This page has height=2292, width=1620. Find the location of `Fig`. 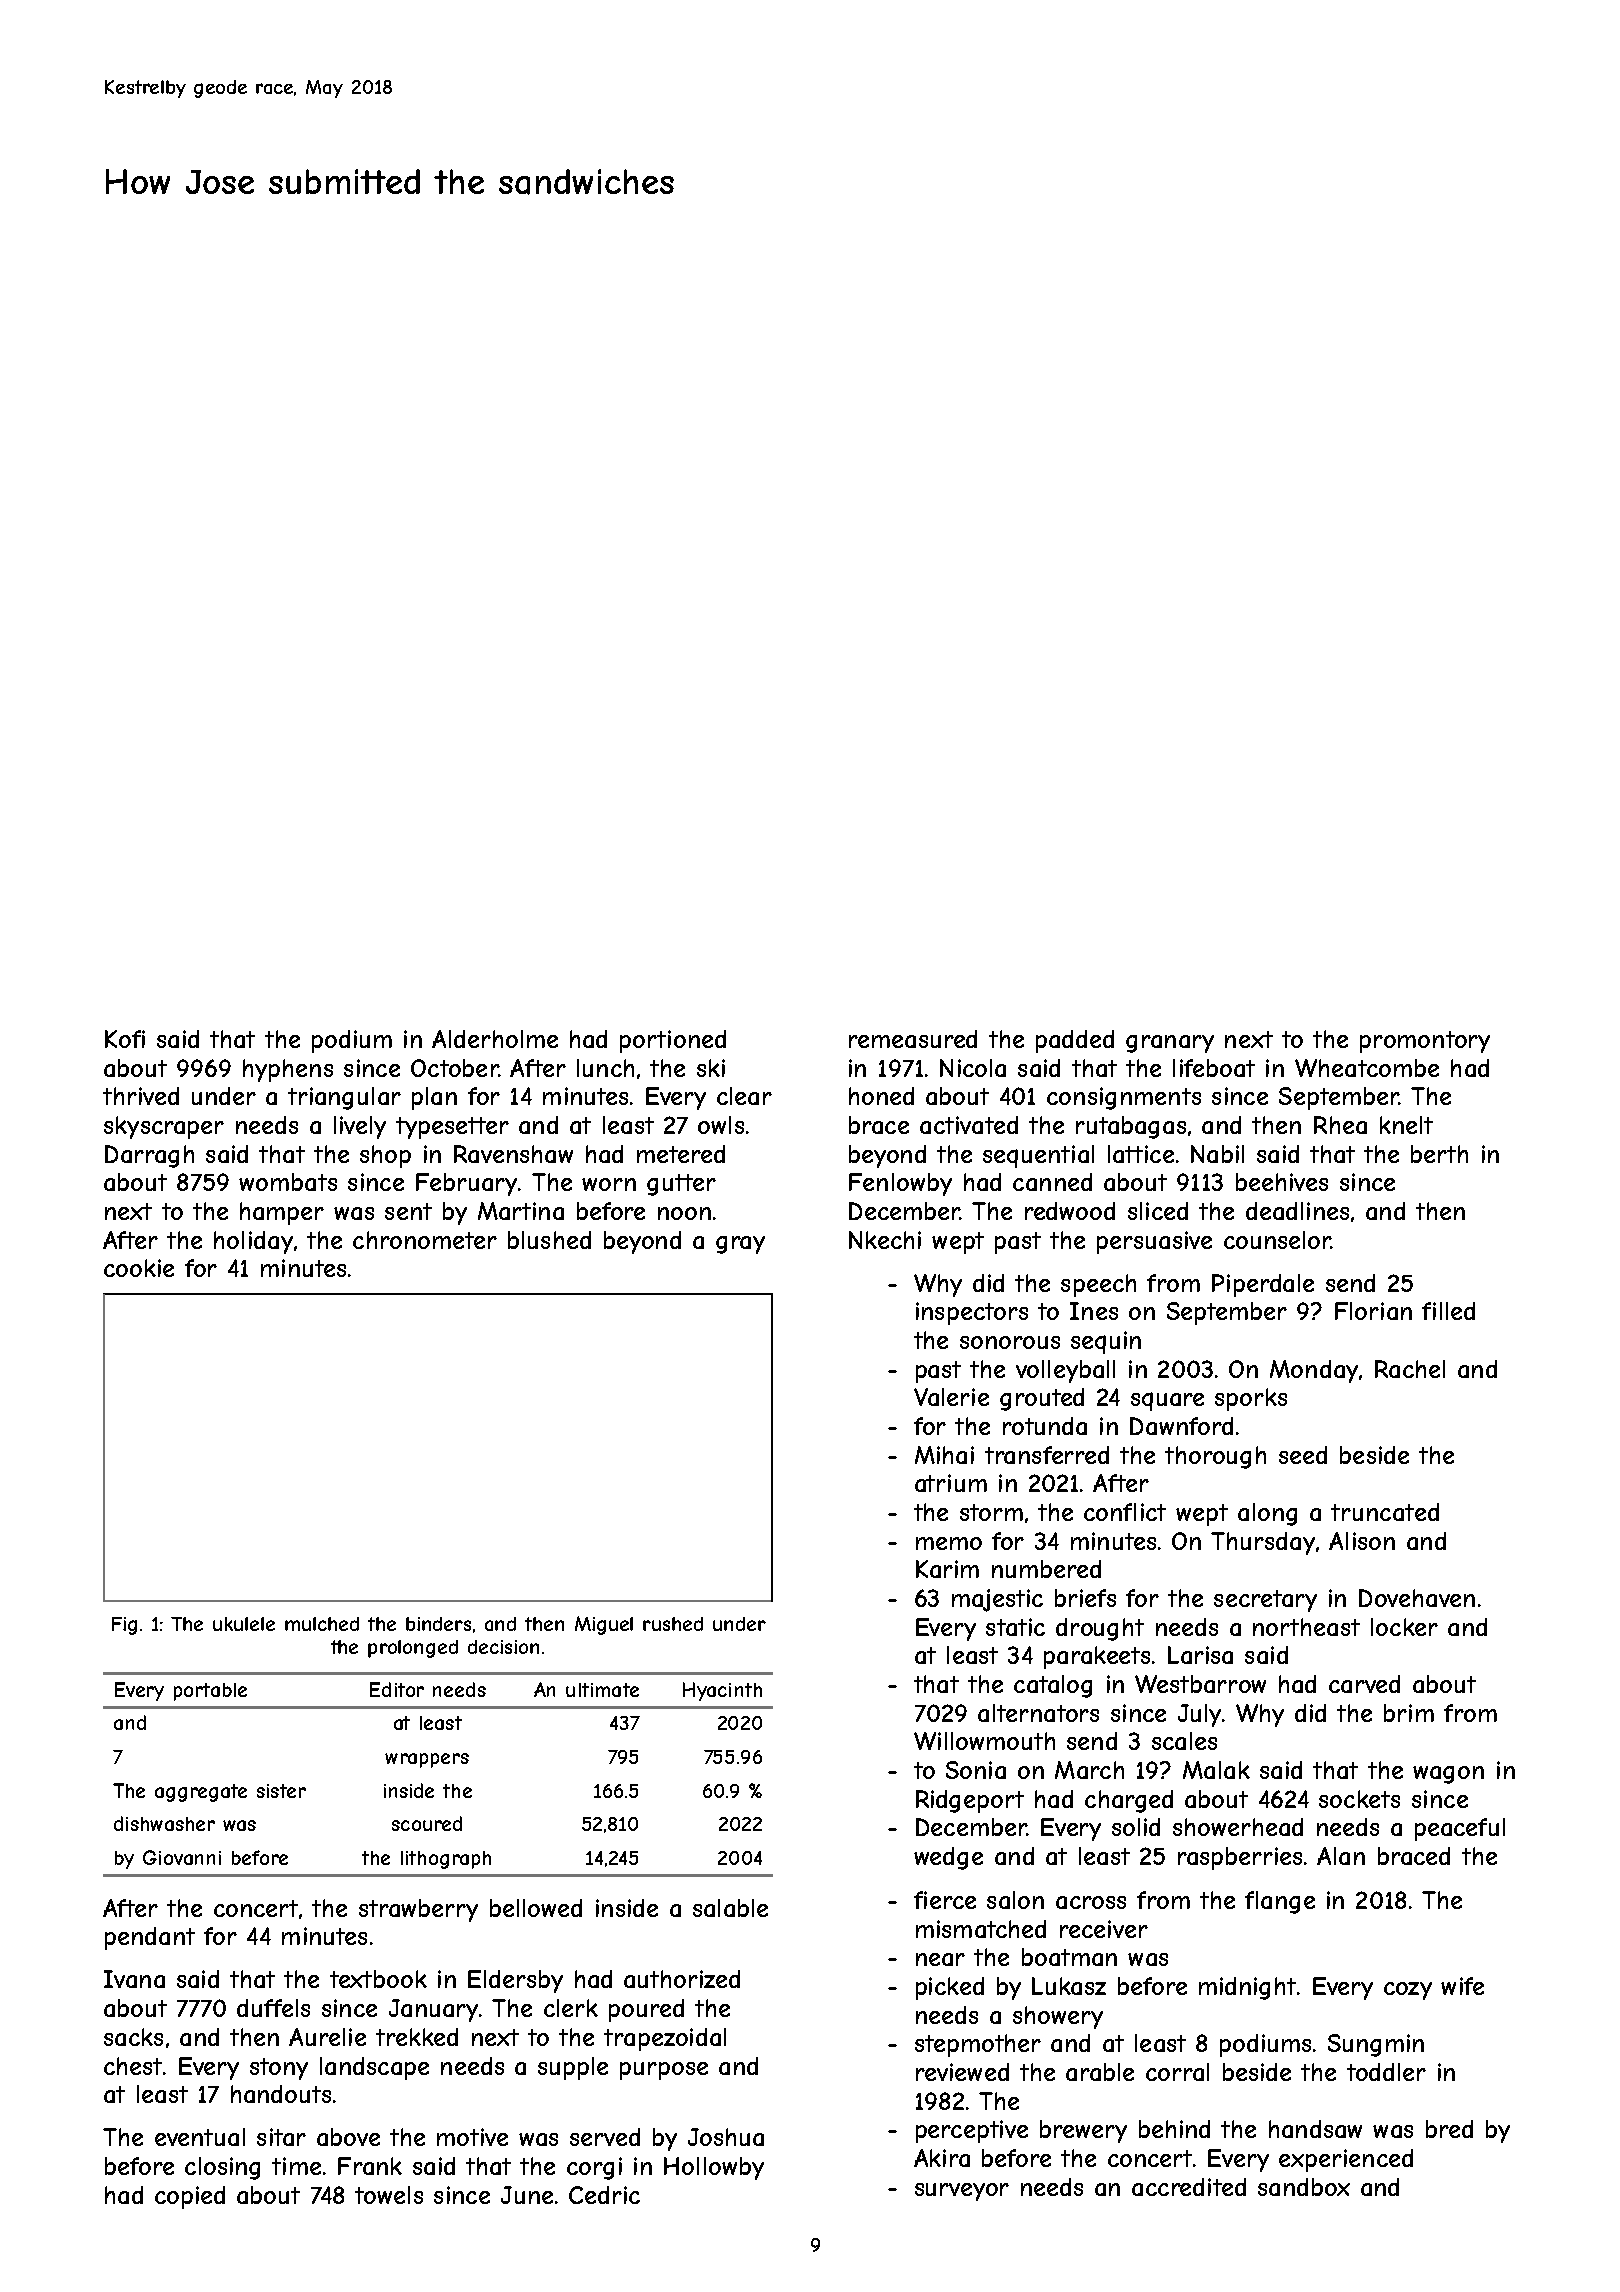

Fig is located at coordinates (124, 1626).
